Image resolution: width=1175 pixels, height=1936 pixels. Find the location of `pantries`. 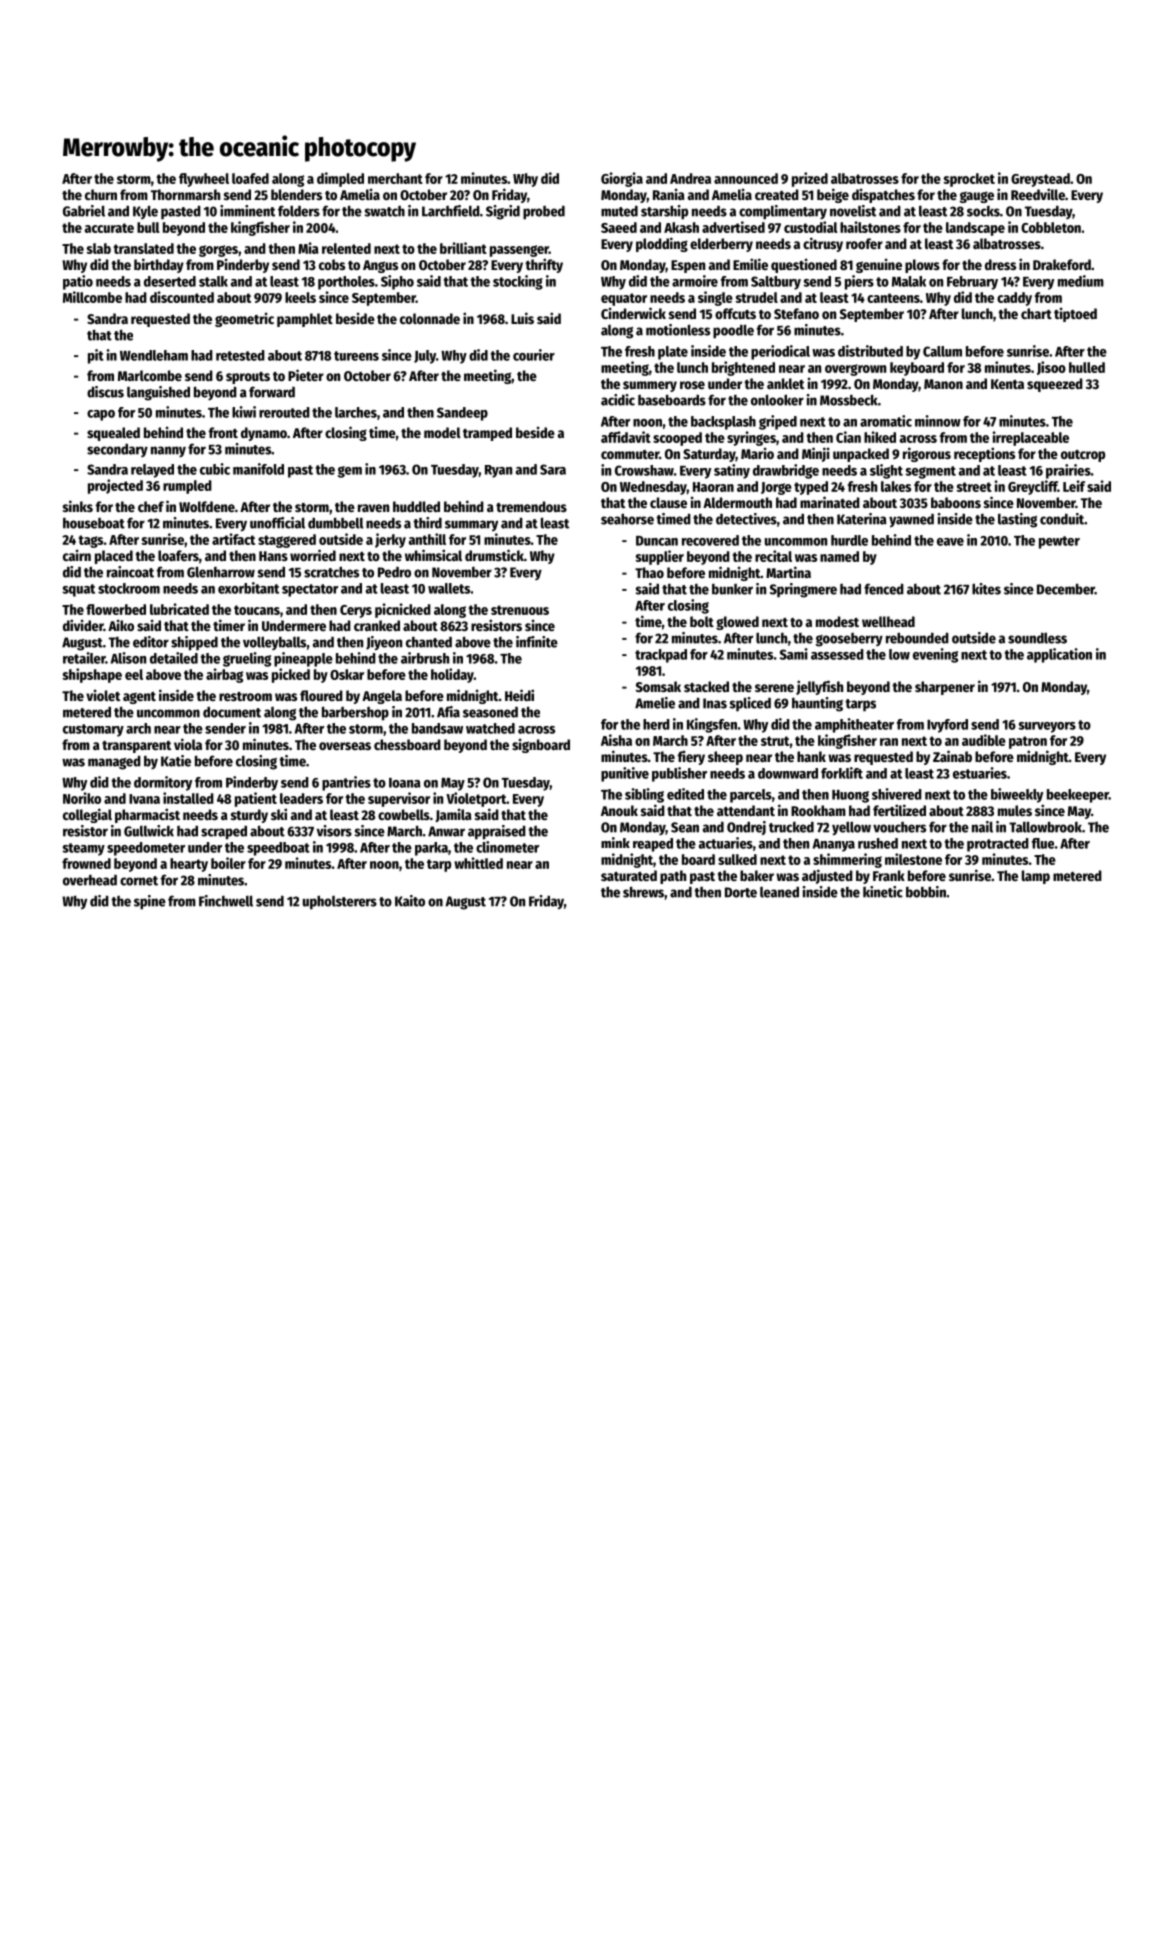

pantries is located at coordinates (346, 783).
